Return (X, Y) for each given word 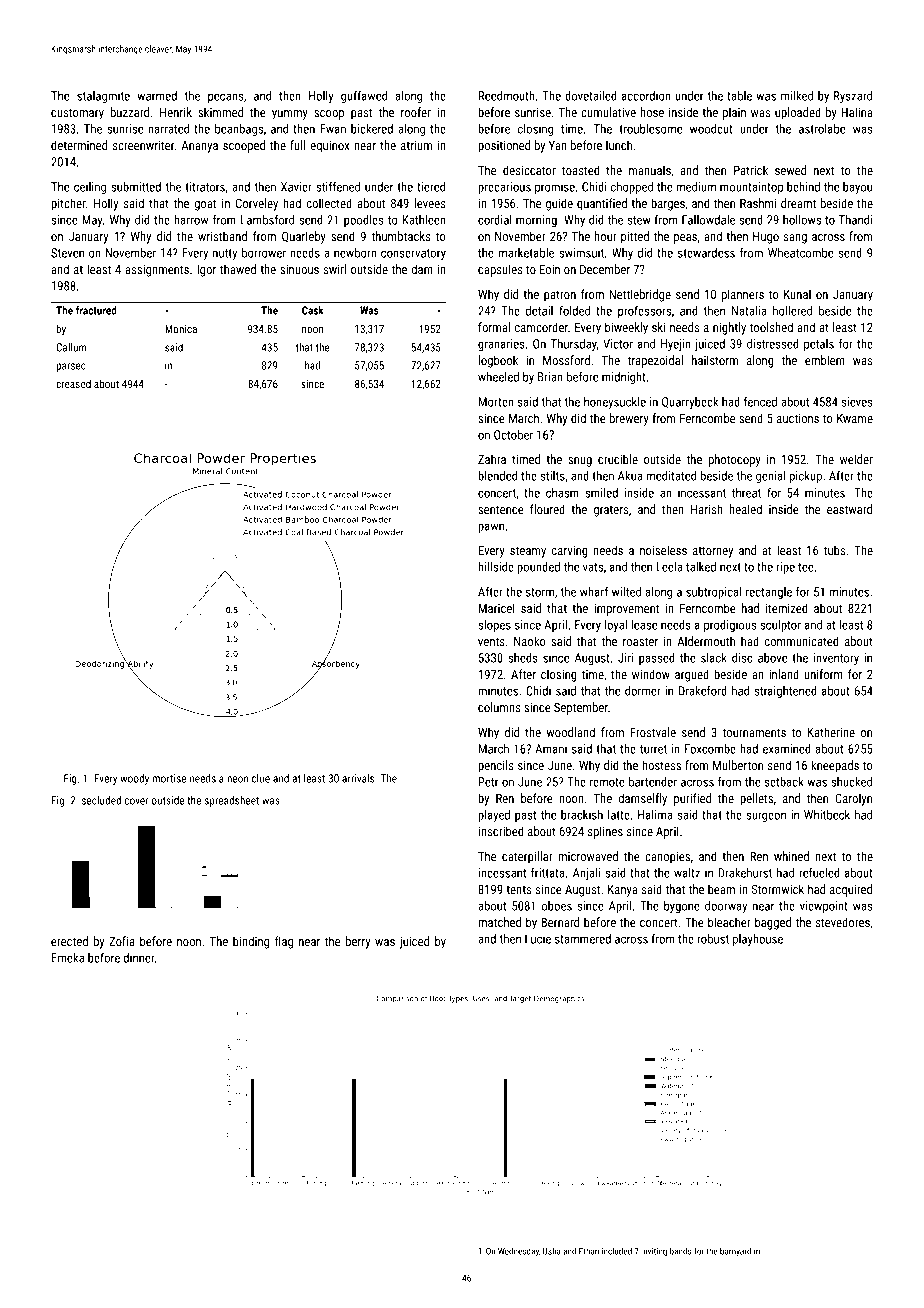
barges (668, 204)
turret (653, 749)
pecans (225, 98)
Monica (181, 329)
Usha (552, 1251)
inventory (836, 659)
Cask (313, 310)
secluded (101, 800)
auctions (798, 418)
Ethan (589, 1251)
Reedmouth (507, 96)
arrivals (358, 778)
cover (136, 801)
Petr (488, 782)
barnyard (735, 1251)
